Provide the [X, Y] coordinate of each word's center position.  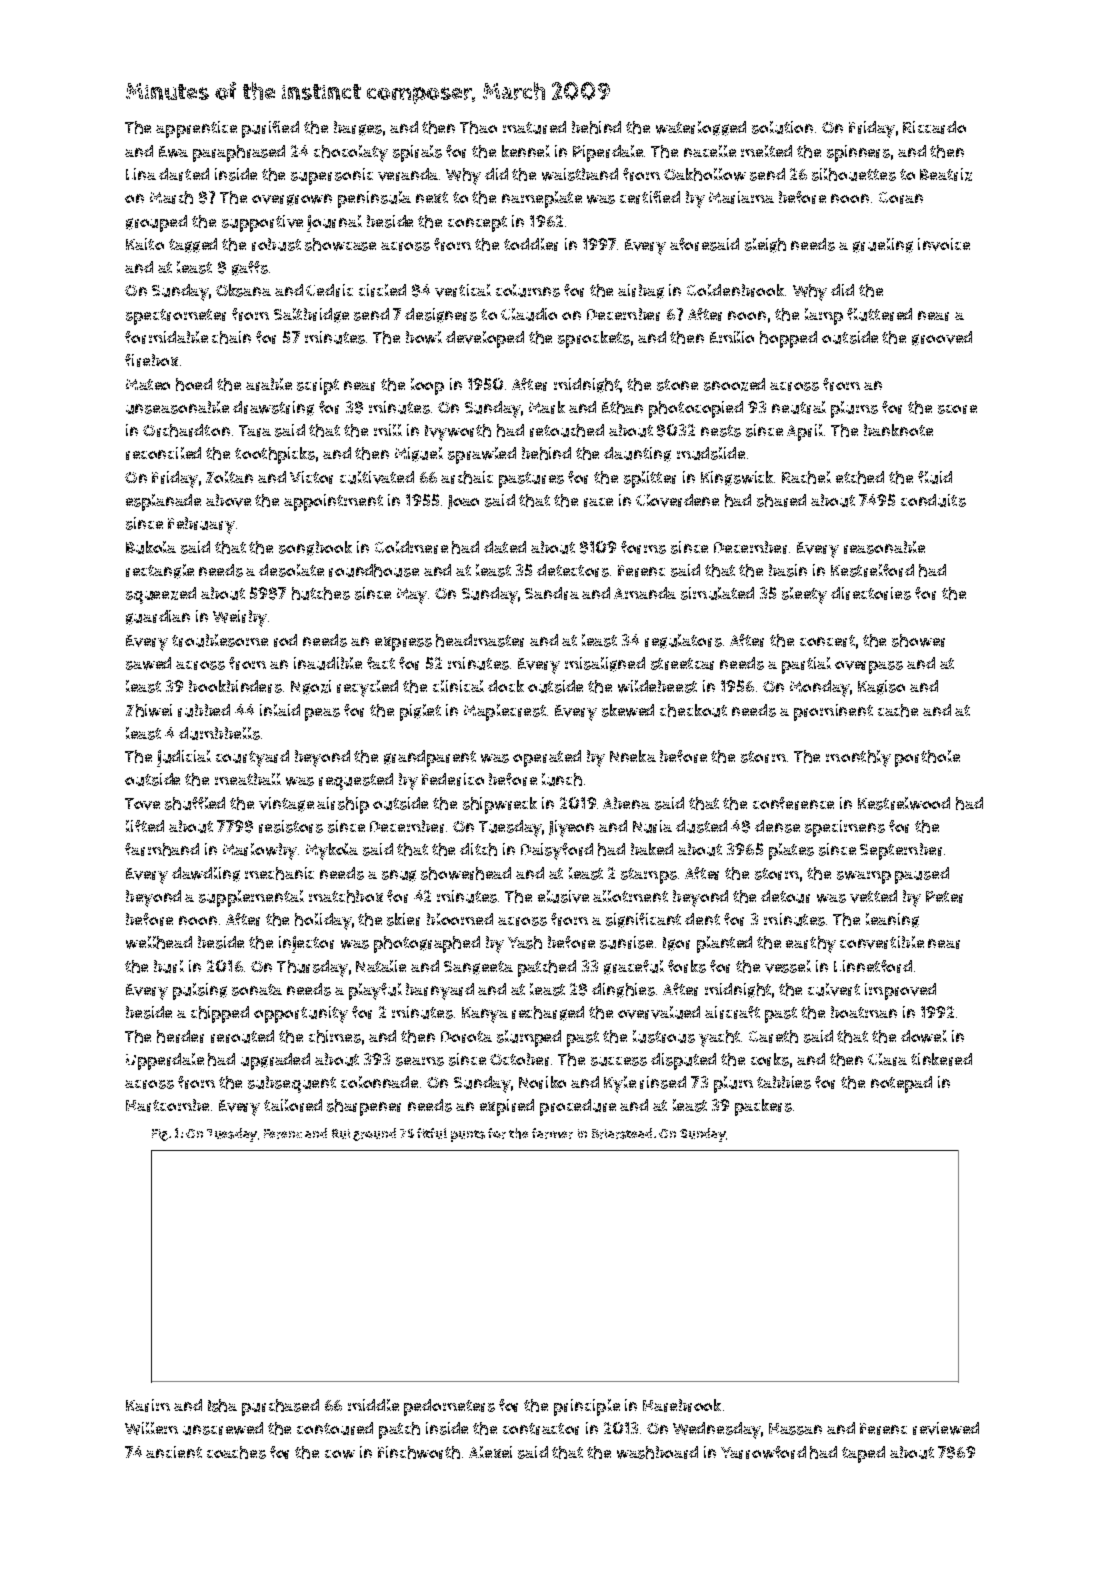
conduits [933, 500]
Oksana [243, 290]
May [412, 596]
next [432, 197]
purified [270, 129]
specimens [845, 828]
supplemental [251, 898]
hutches [321, 593]
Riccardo [934, 127]
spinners [858, 153]
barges [358, 128]
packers [763, 1107]
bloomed [460, 919]
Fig [160, 1135]
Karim [148, 1405]
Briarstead [622, 1133]
